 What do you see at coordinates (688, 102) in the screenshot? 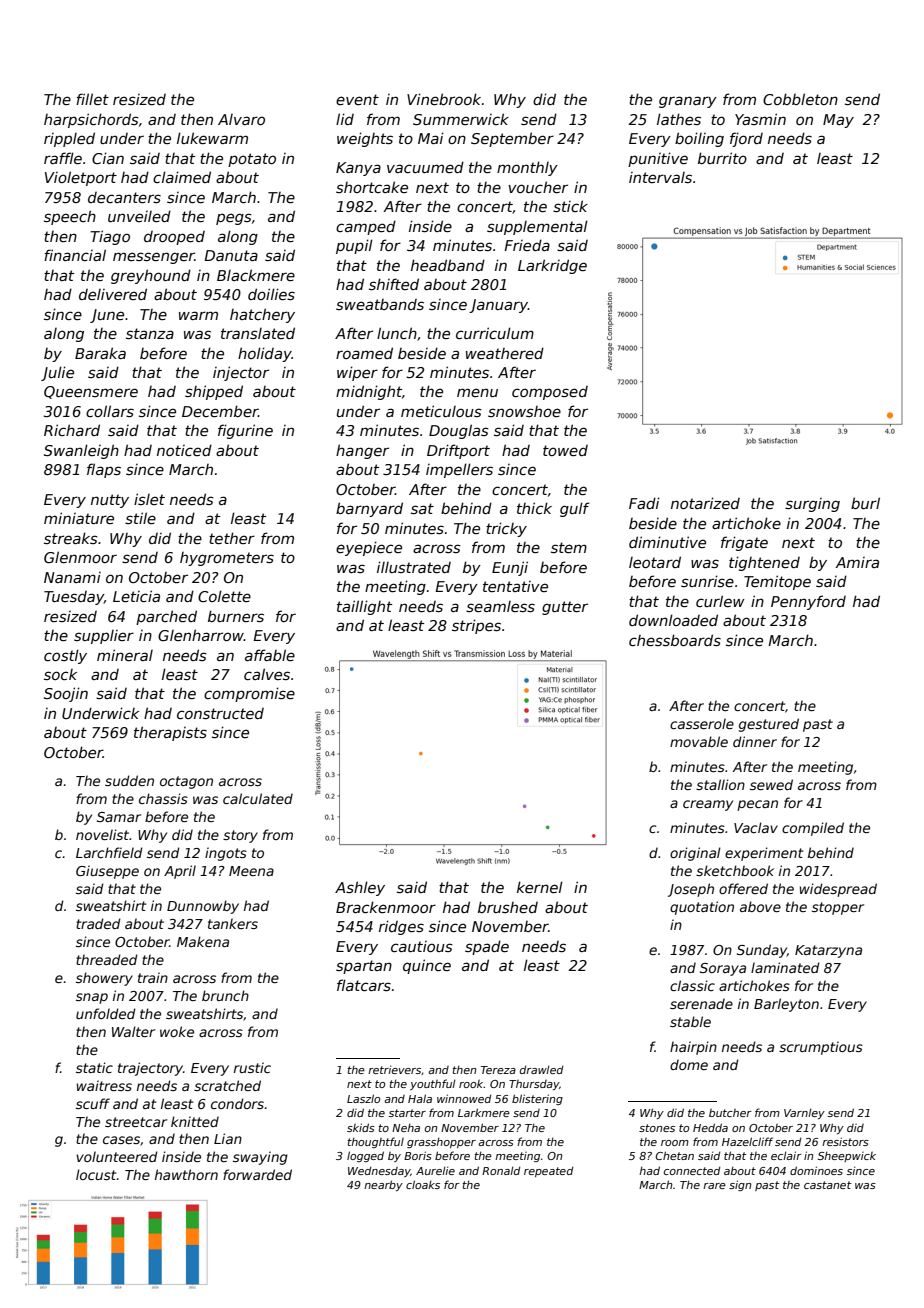
I see `granary` at bounding box center [688, 102].
